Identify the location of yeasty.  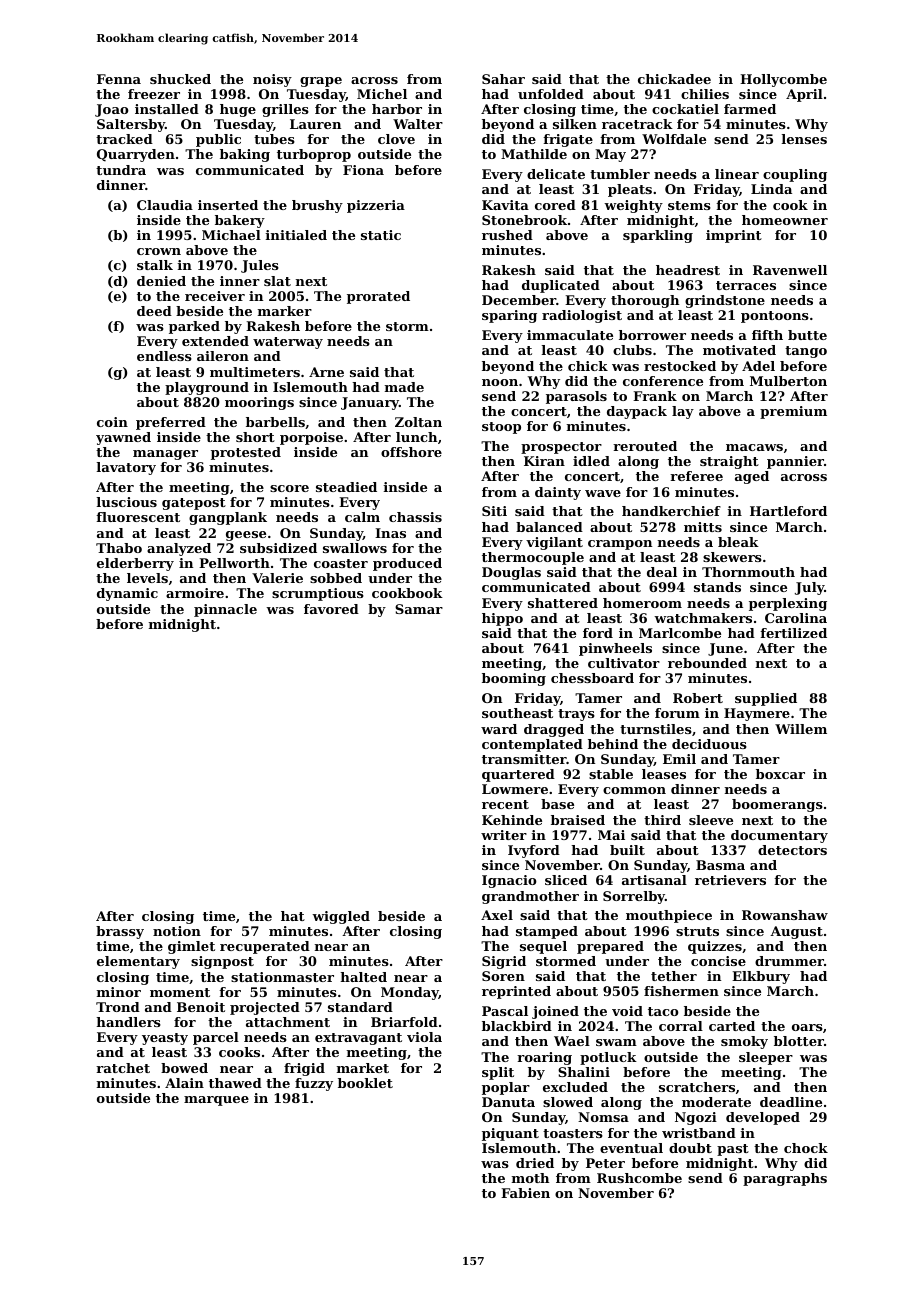
(165, 1039).
